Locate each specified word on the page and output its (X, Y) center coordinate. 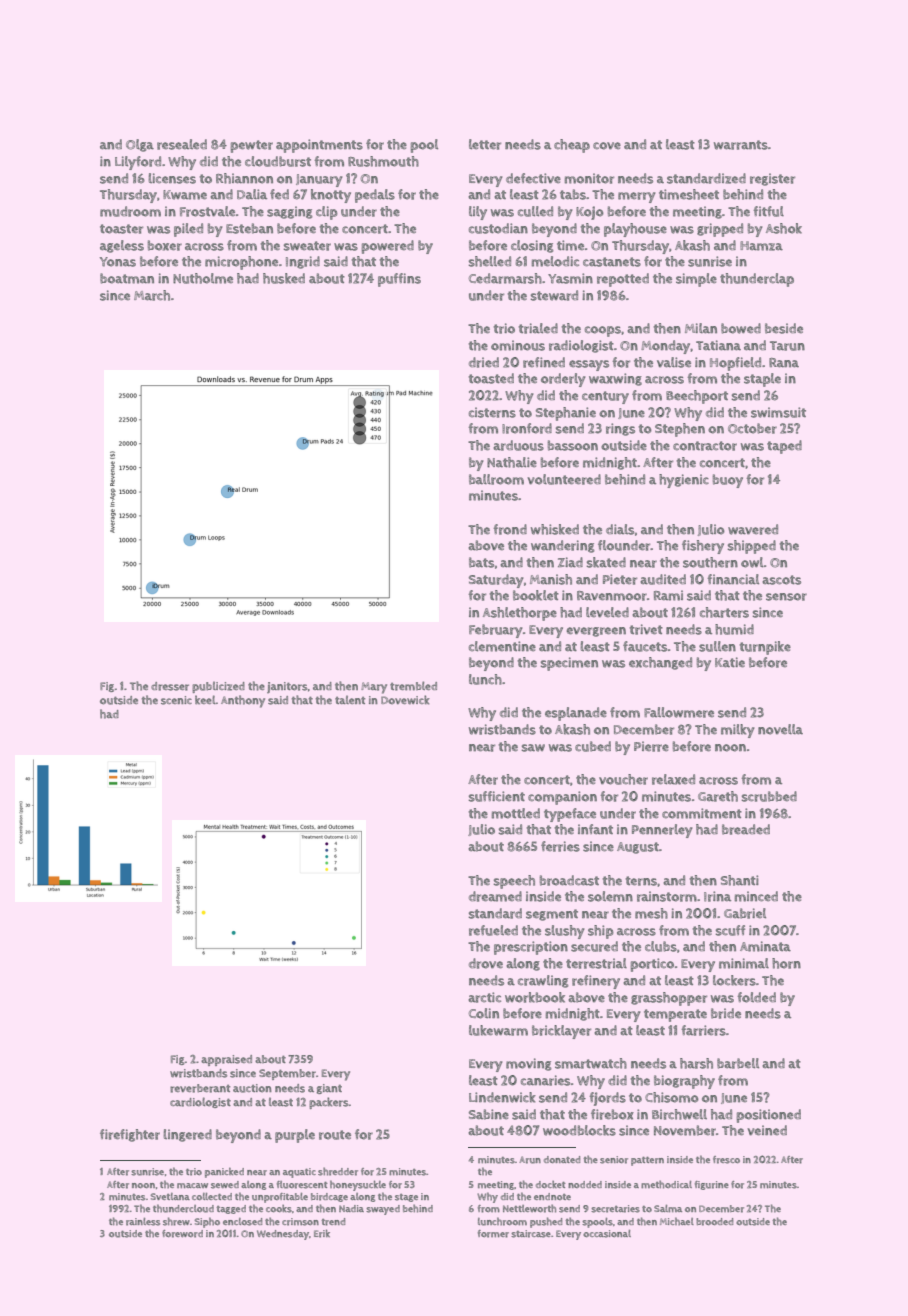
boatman (127, 278)
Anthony (243, 701)
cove (607, 146)
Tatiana (718, 345)
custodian (498, 228)
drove (486, 963)
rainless (143, 1222)
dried (484, 362)
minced (756, 896)
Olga (140, 145)
